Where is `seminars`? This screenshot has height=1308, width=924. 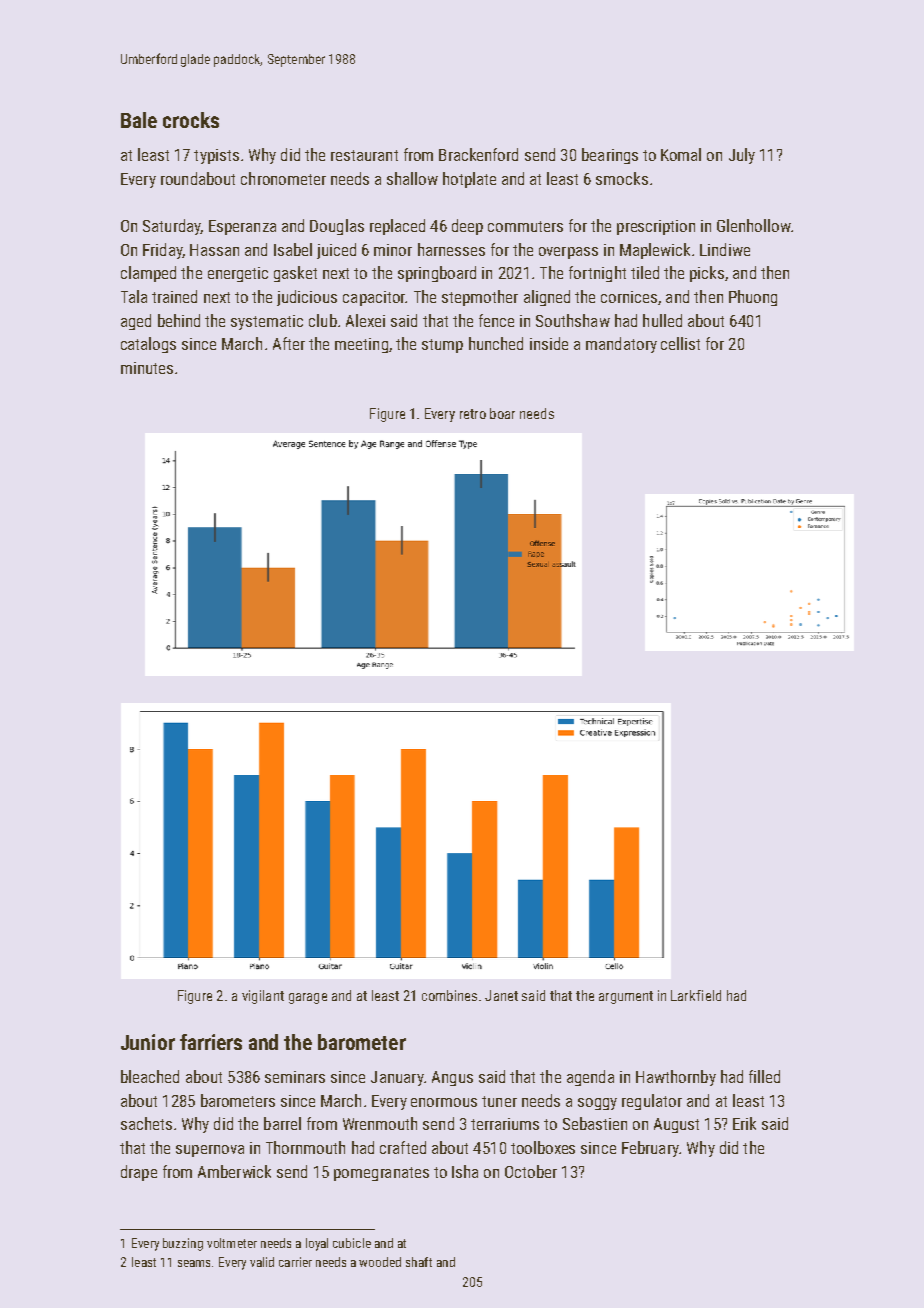 seminars is located at coordinates (295, 1077).
